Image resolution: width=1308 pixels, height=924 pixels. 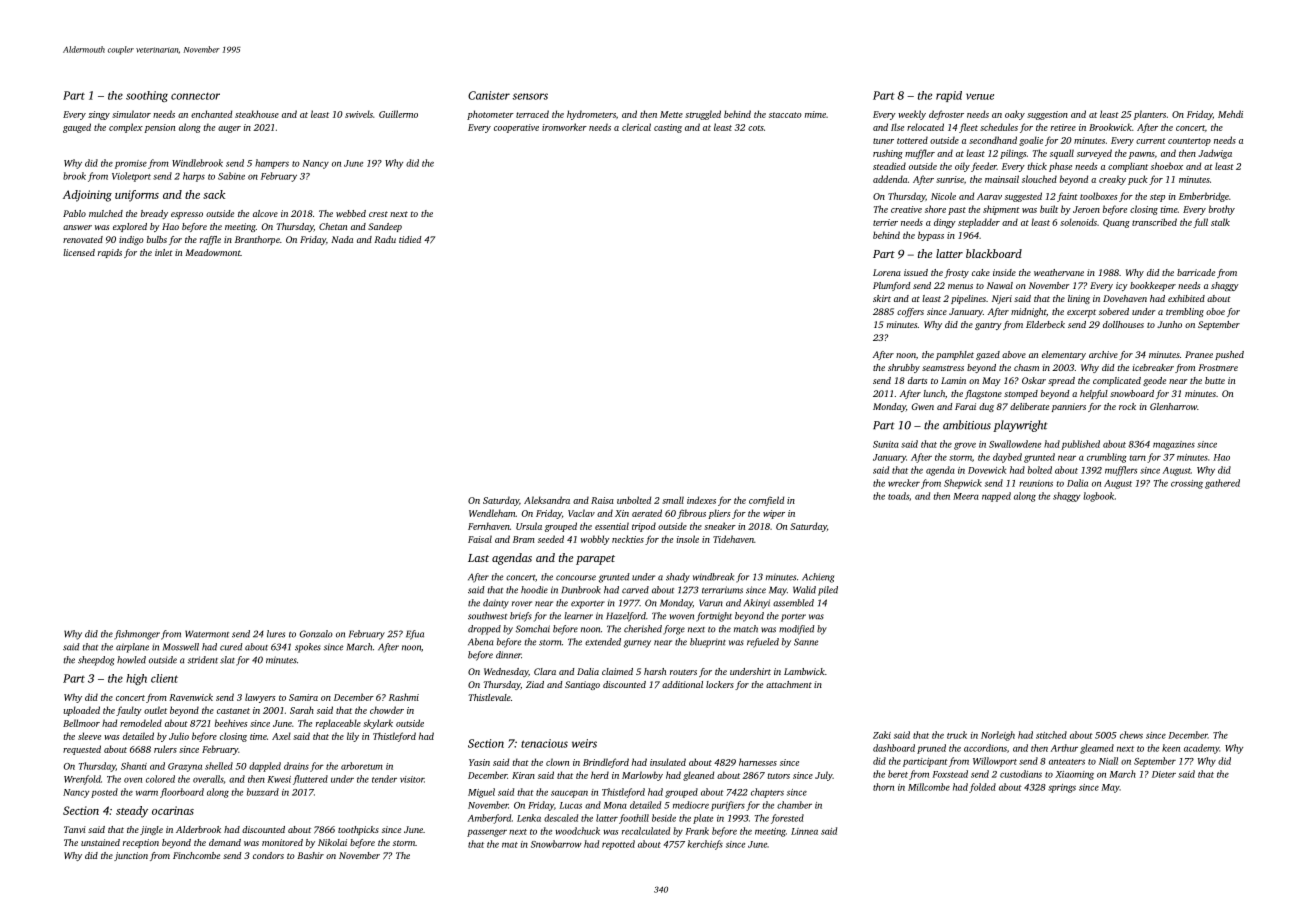 What do you see at coordinates (576, 578) in the screenshot?
I see `concourse` at bounding box center [576, 578].
